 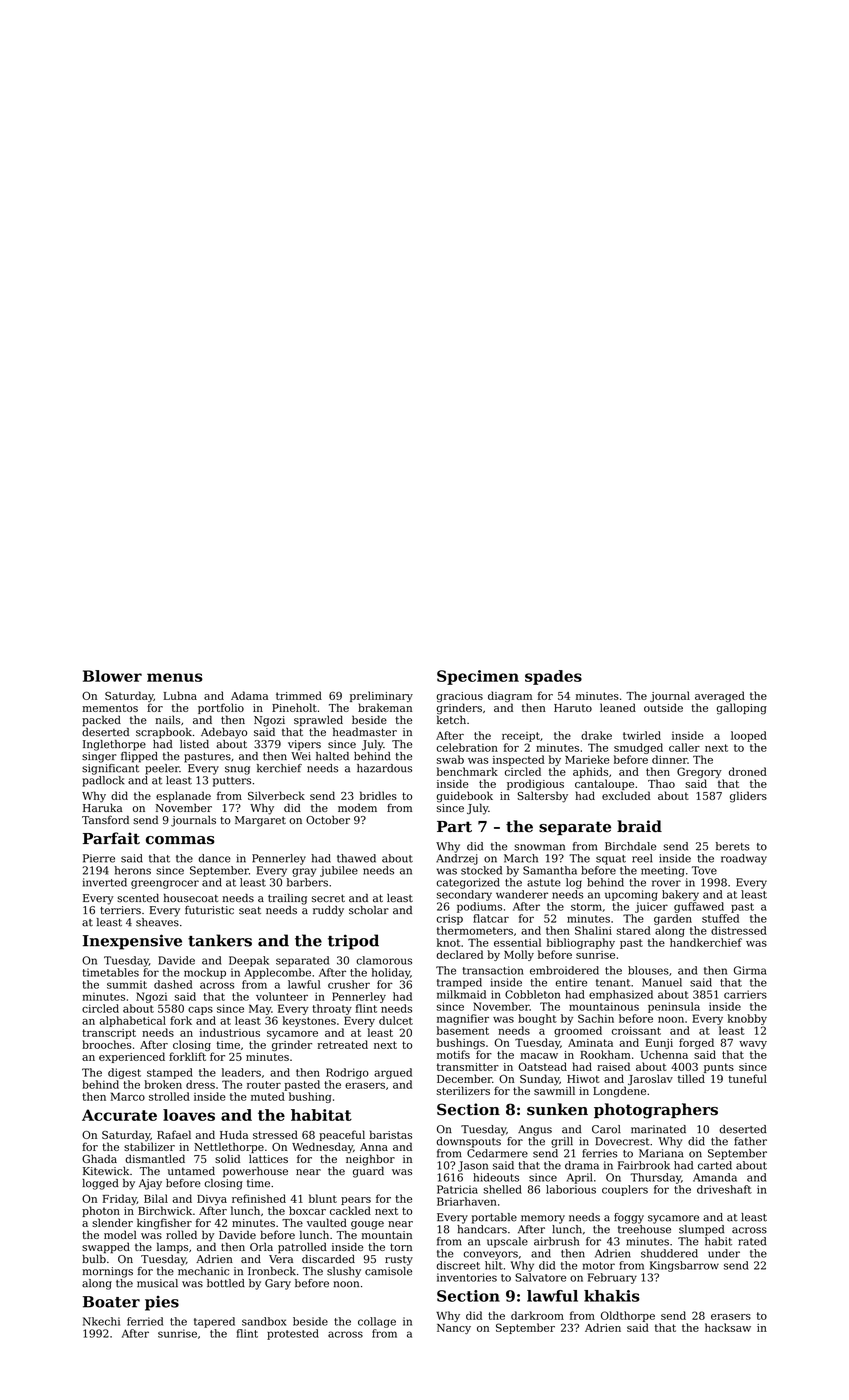 I want to click on scented, so click(x=138, y=898).
